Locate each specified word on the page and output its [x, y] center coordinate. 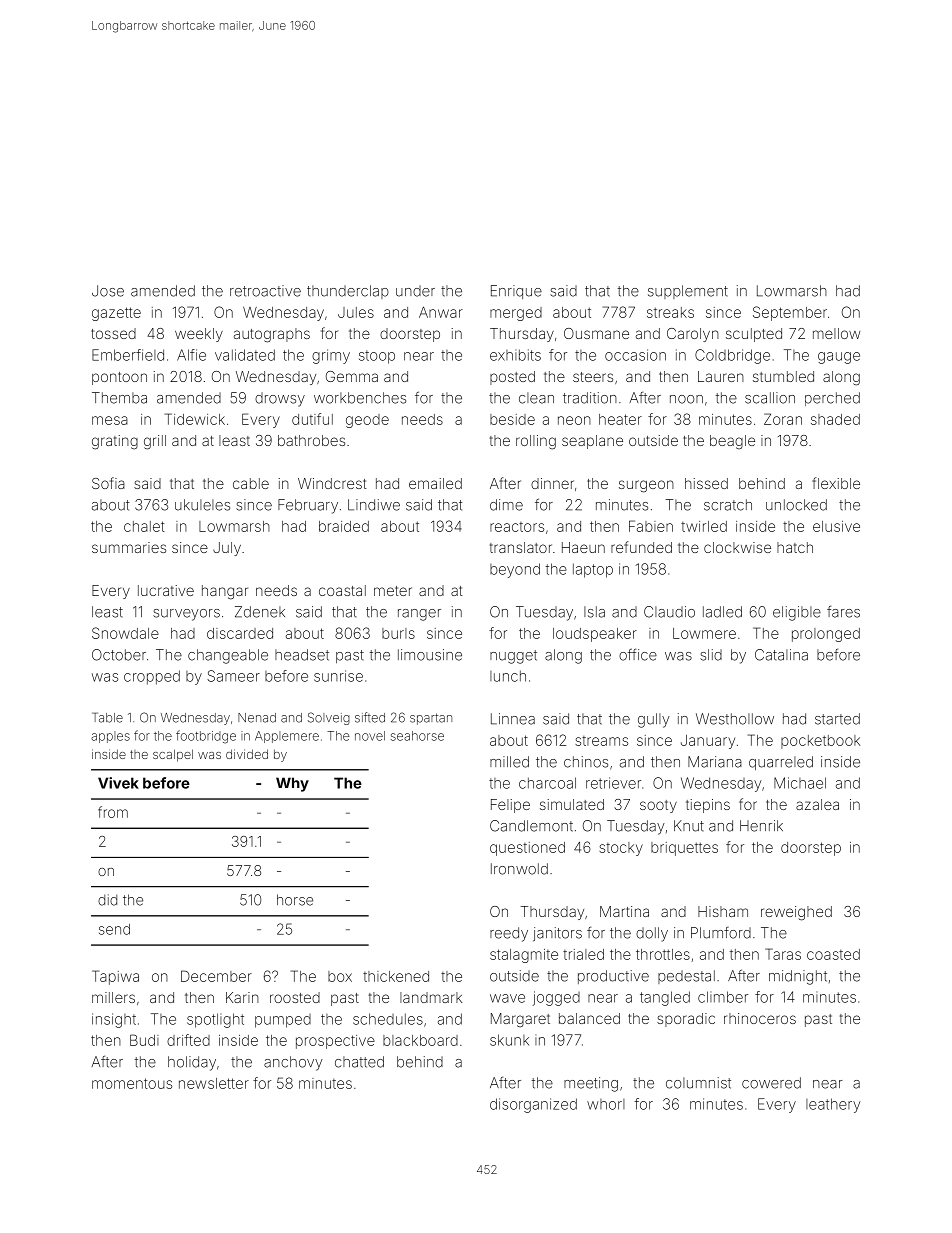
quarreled [781, 763]
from [113, 812]
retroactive [265, 291]
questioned [527, 849]
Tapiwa [115, 977]
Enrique [516, 292]
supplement [688, 292]
